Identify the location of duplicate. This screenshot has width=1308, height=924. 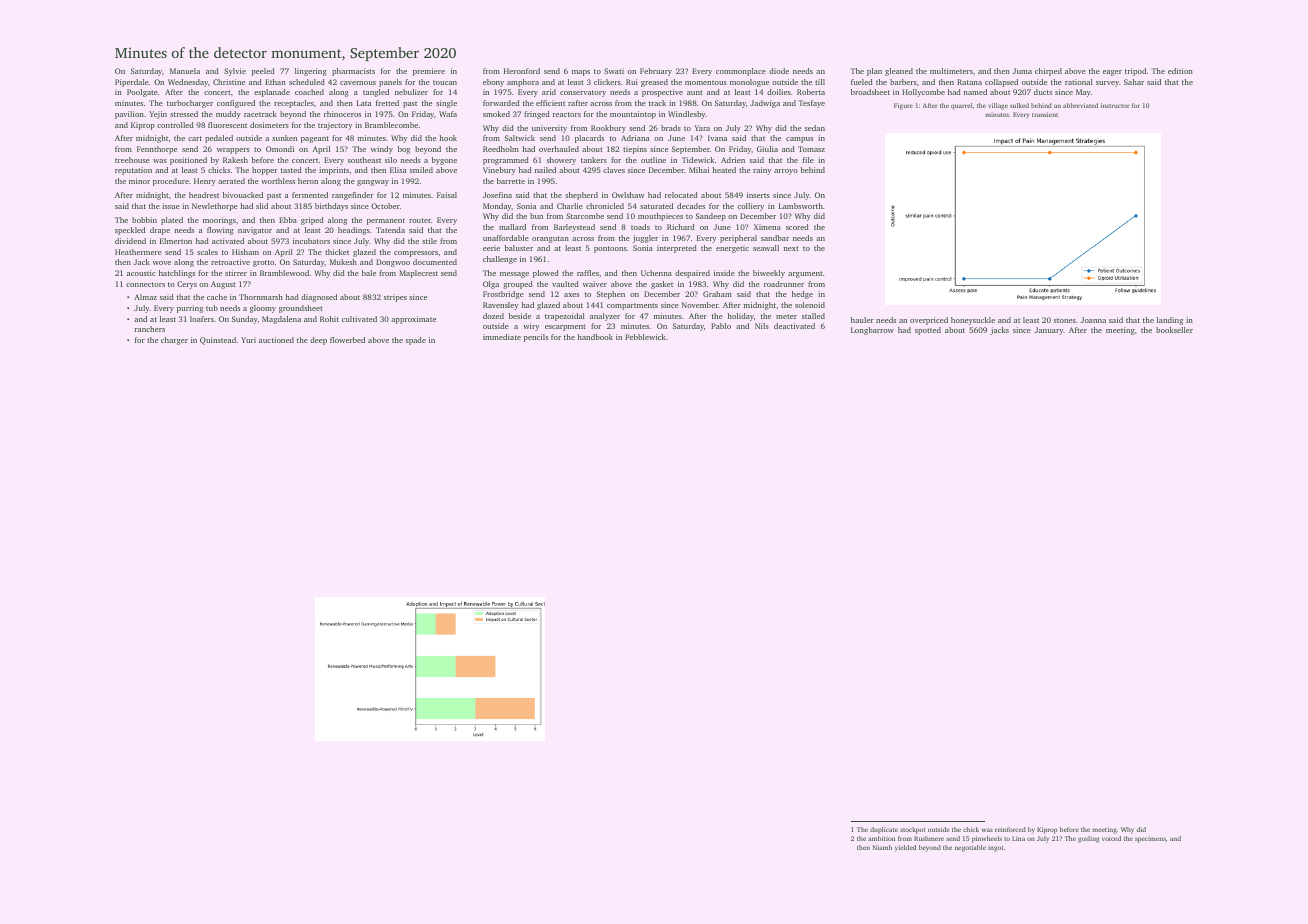
(884, 830).
